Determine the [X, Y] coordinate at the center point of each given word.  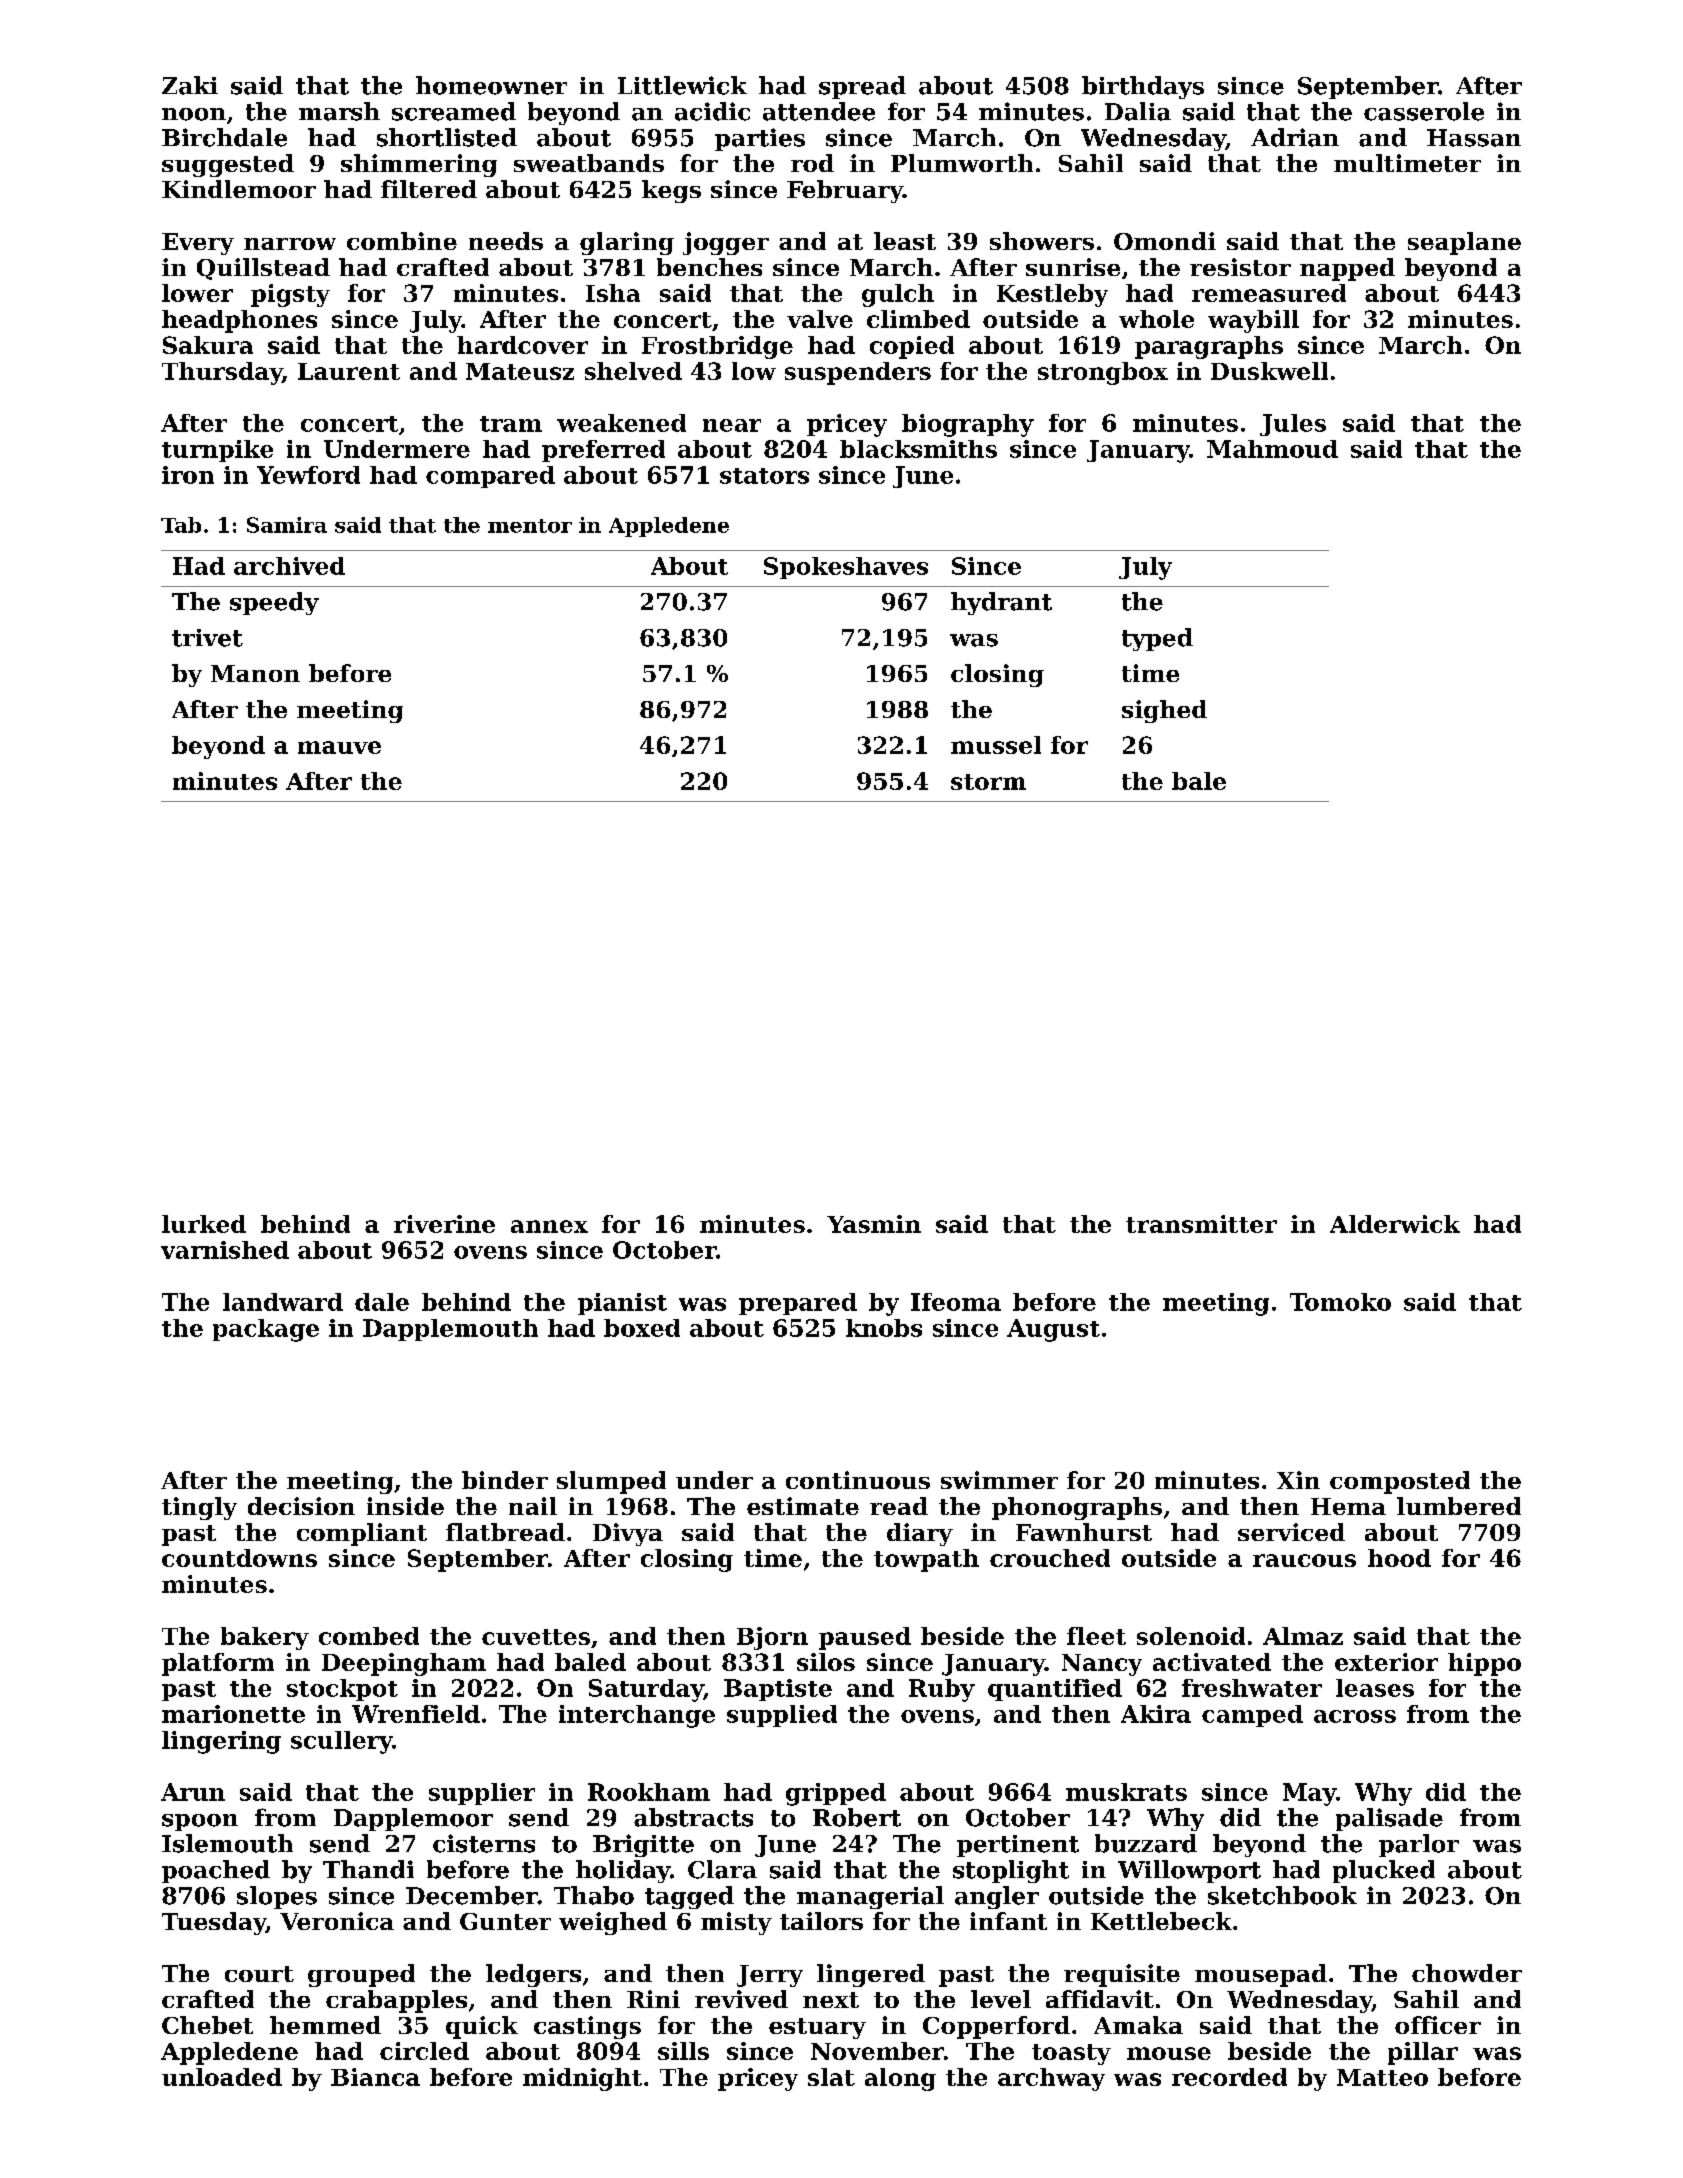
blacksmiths [918, 449]
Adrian [1295, 137]
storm [988, 782]
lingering [221, 1742]
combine [402, 241]
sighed [1164, 711]
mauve [339, 747]
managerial [870, 1897]
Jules [1293, 425]
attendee [819, 111]
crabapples [396, 2001]
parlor [1419, 1845]
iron [188, 475]
